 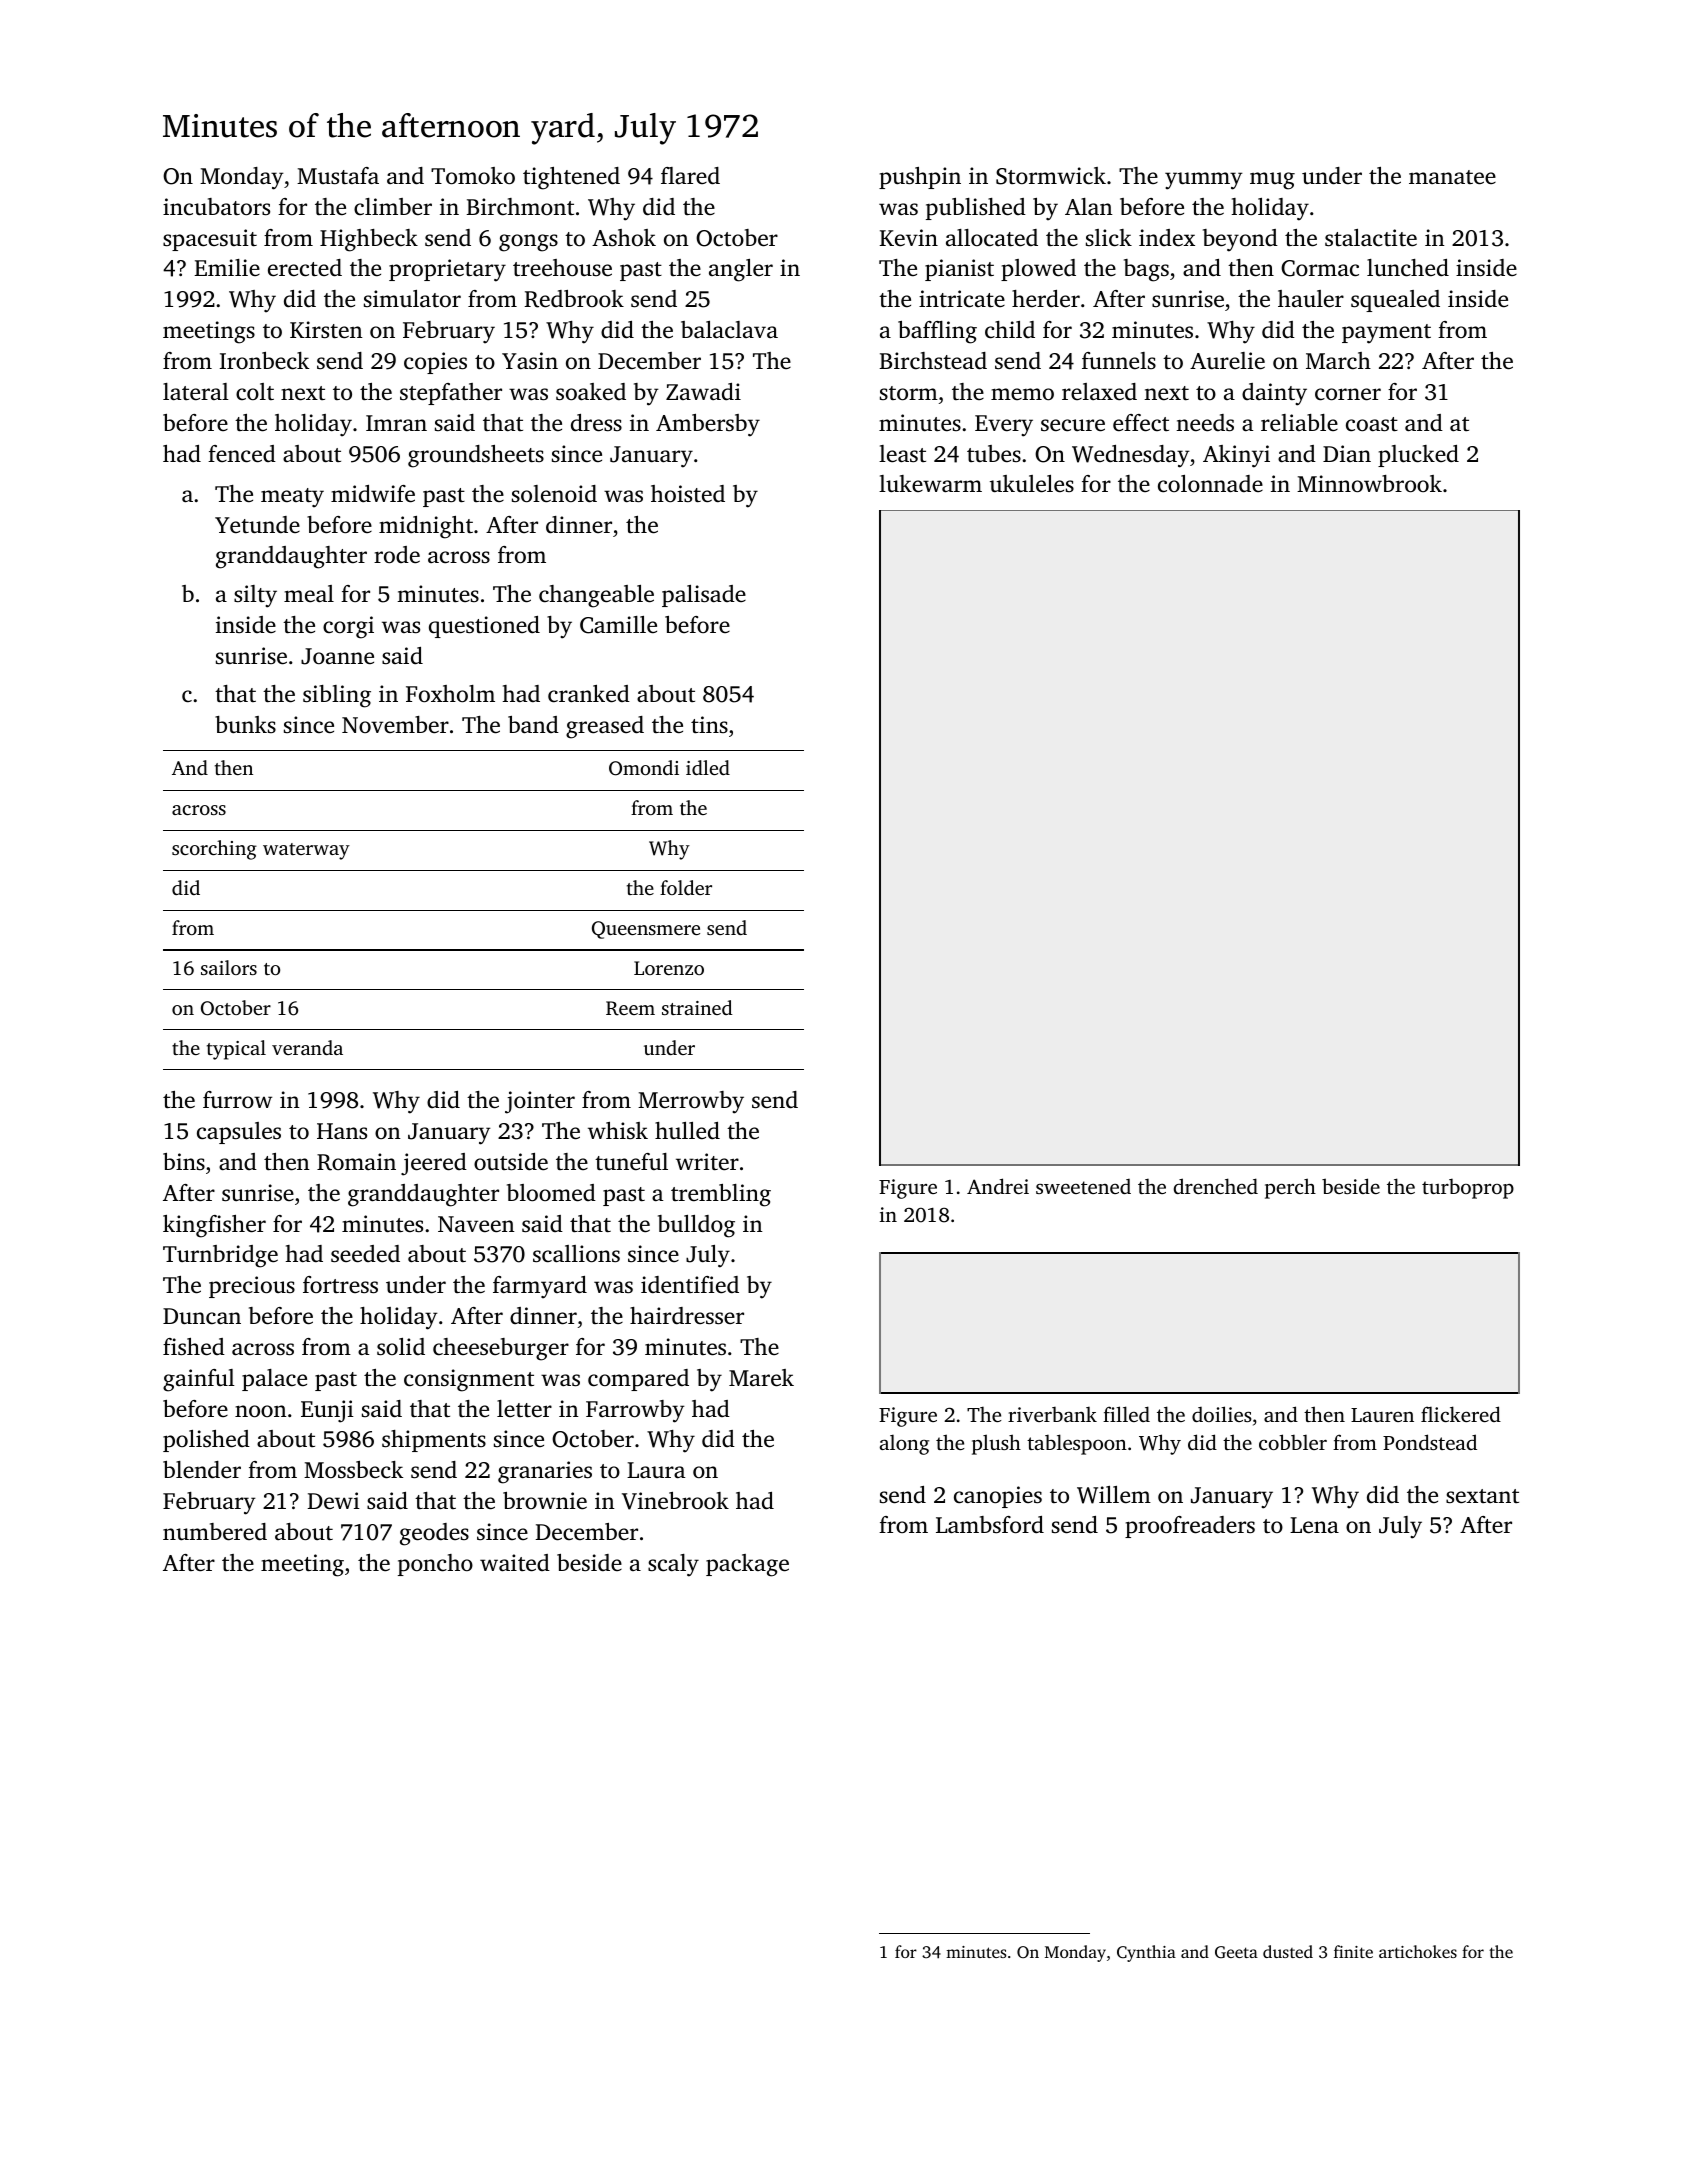 What do you see at coordinates (393, 206) in the image?
I see `climber` at bounding box center [393, 206].
